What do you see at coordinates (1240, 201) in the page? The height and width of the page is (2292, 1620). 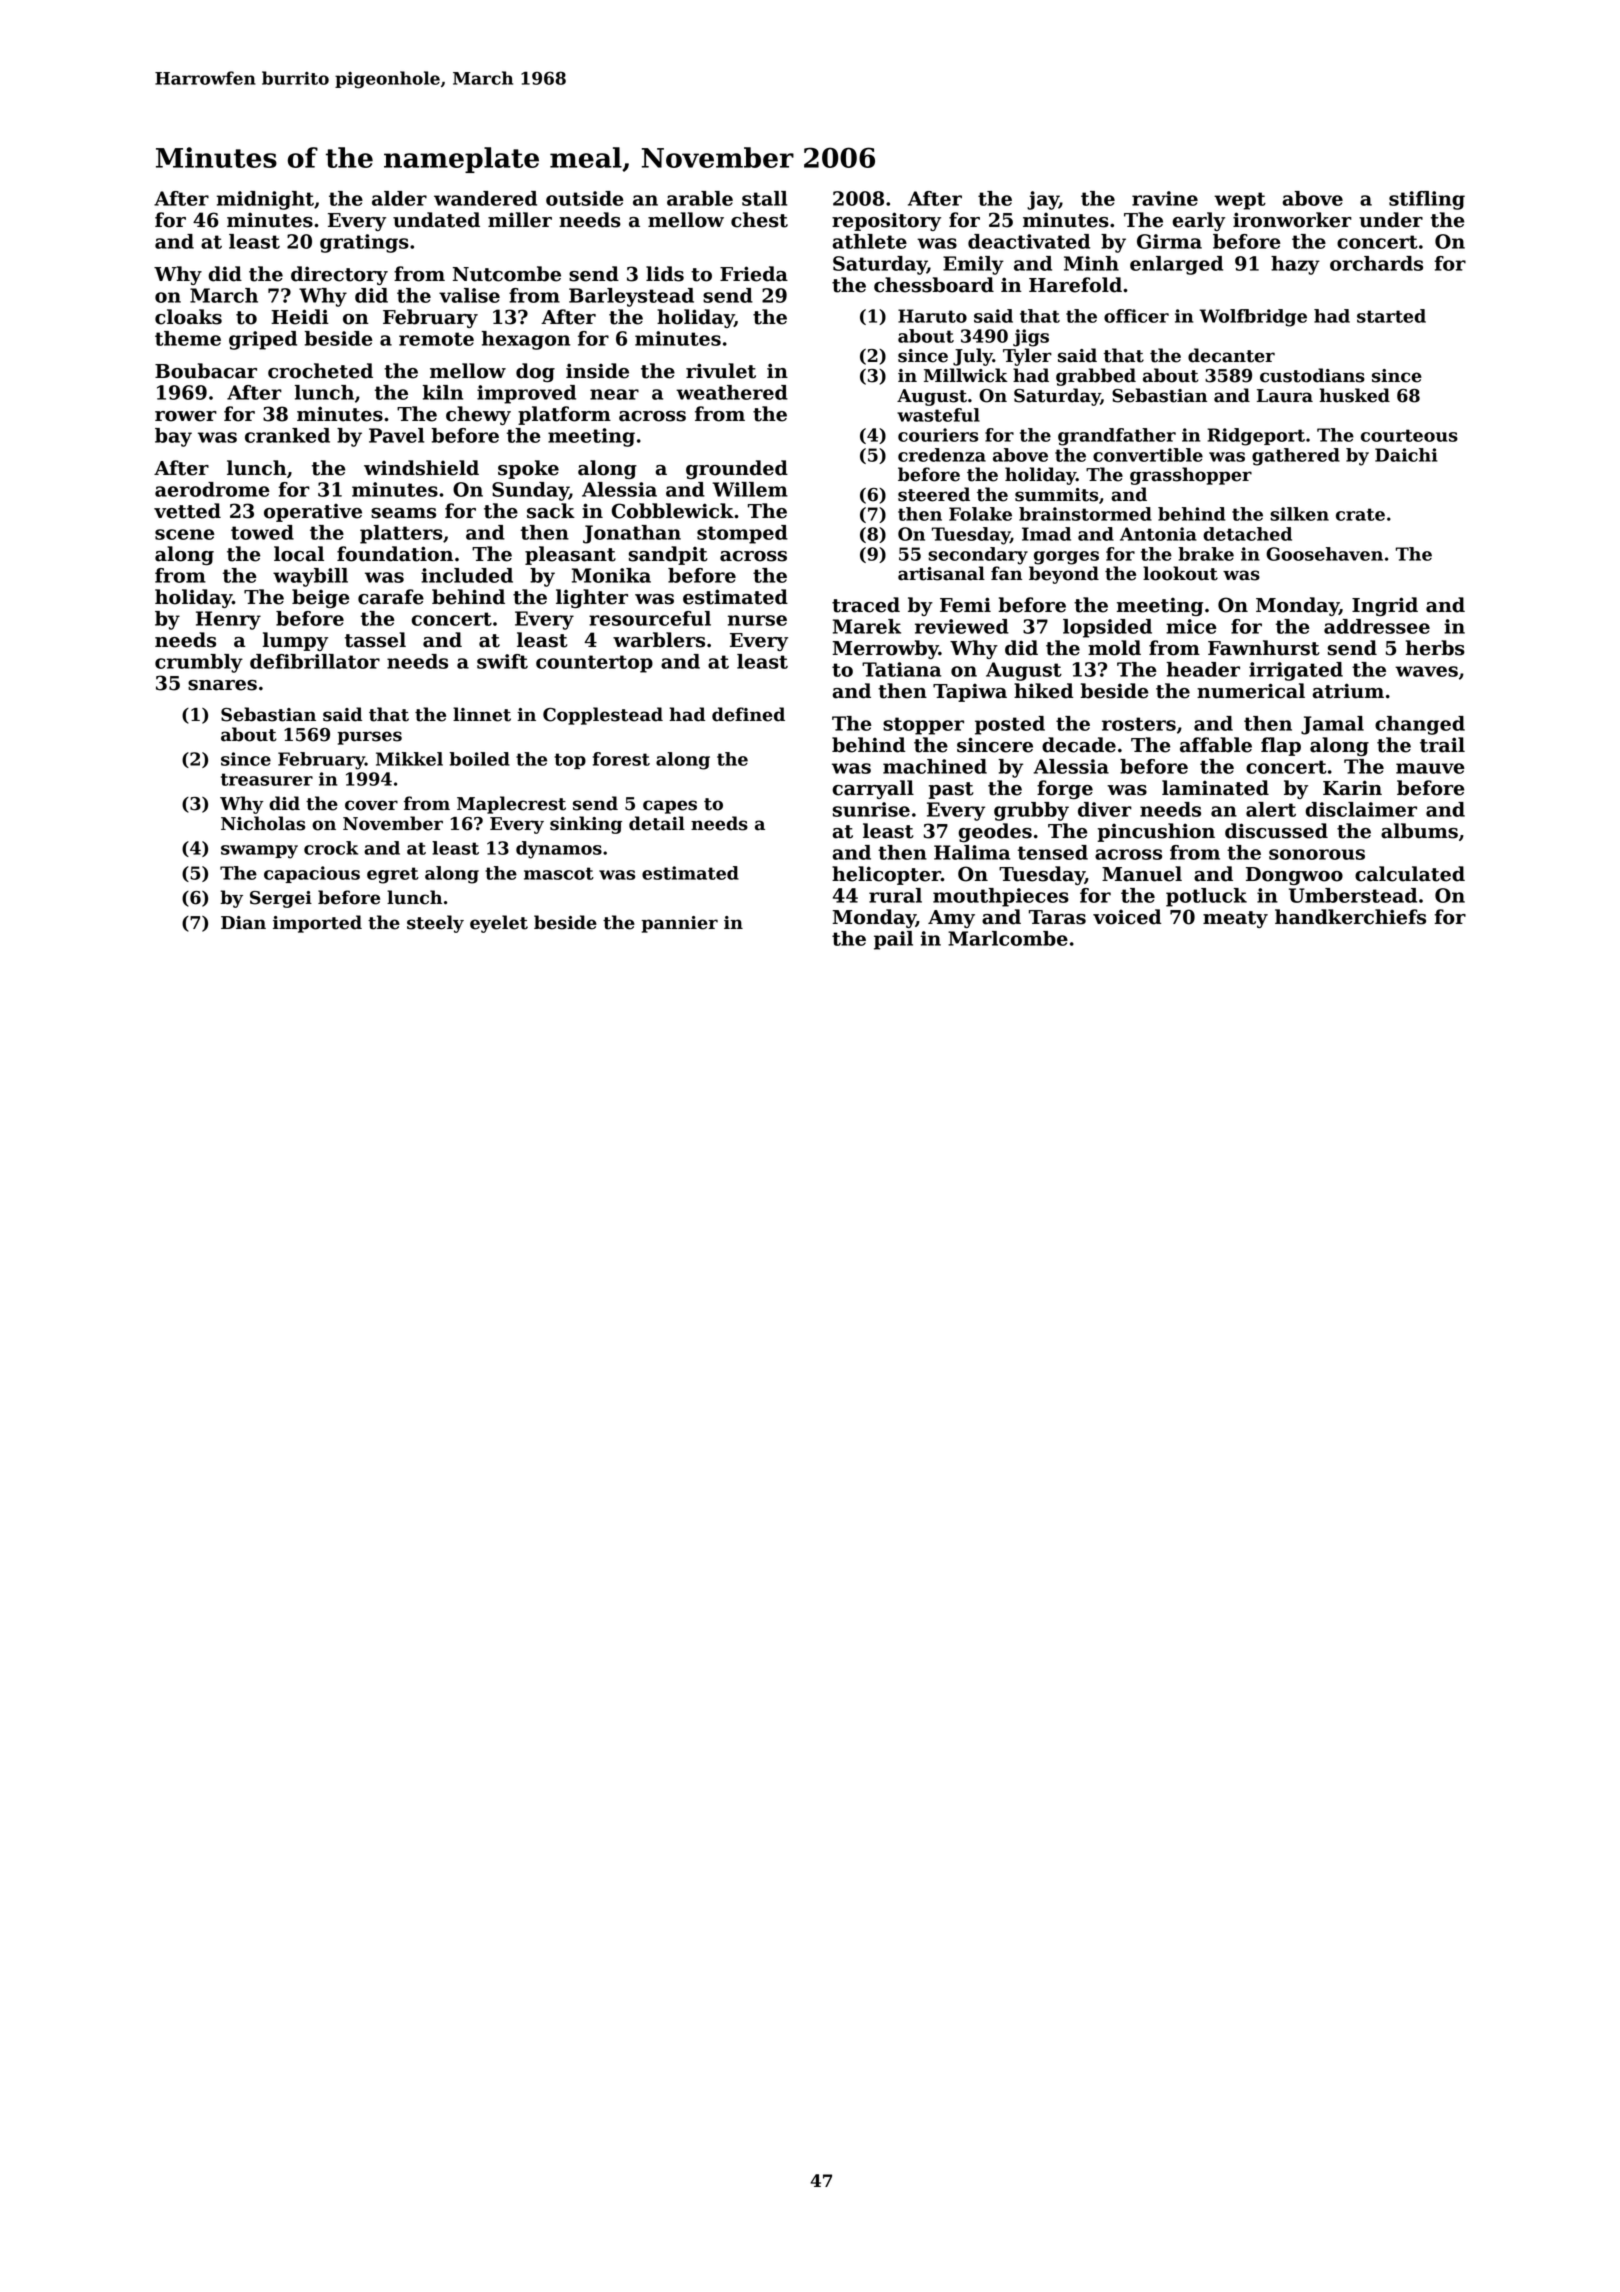 I see `wept` at bounding box center [1240, 201].
